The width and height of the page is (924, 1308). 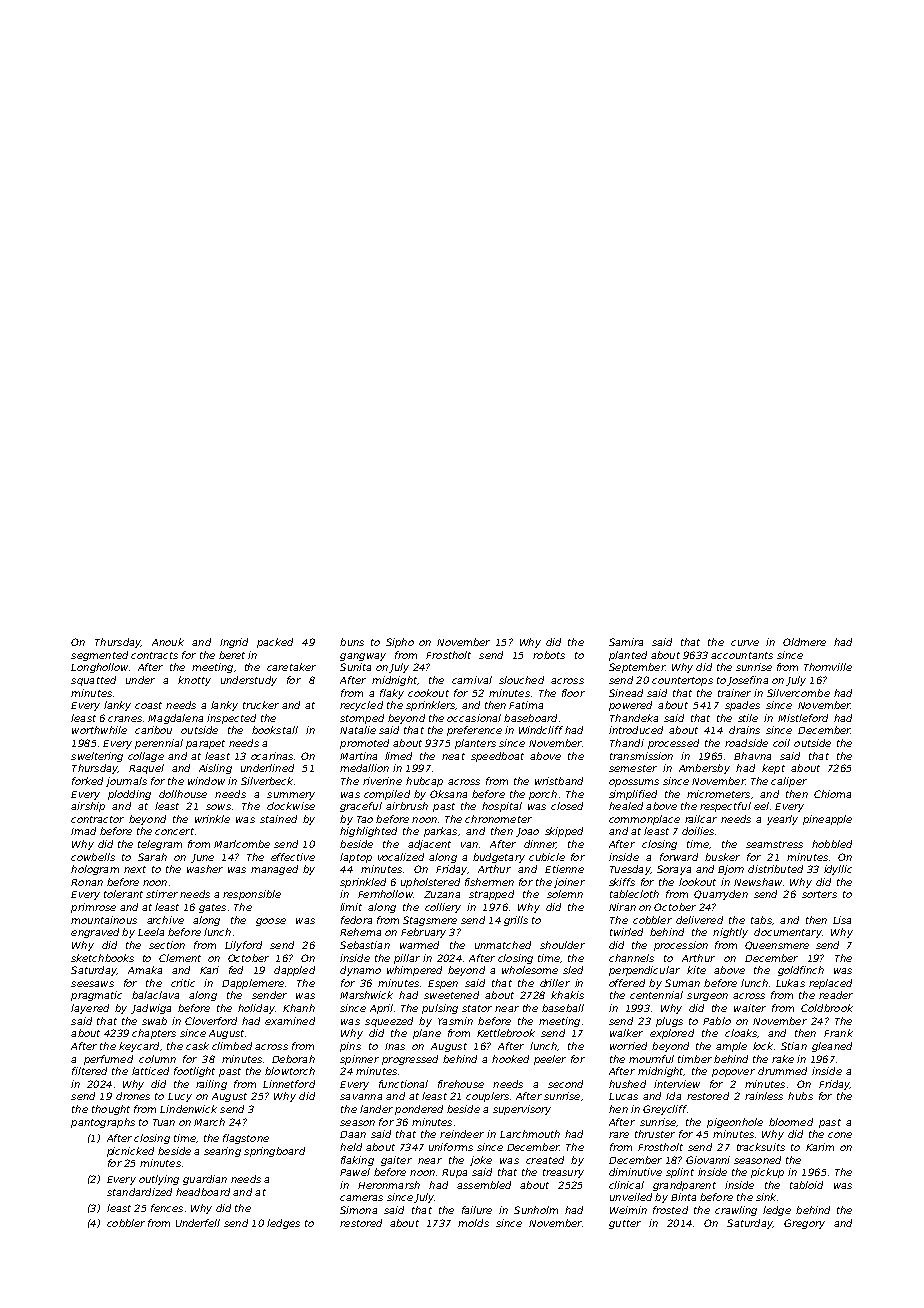 What do you see at coordinates (102, 958) in the page?
I see `sketchbooks` at bounding box center [102, 958].
